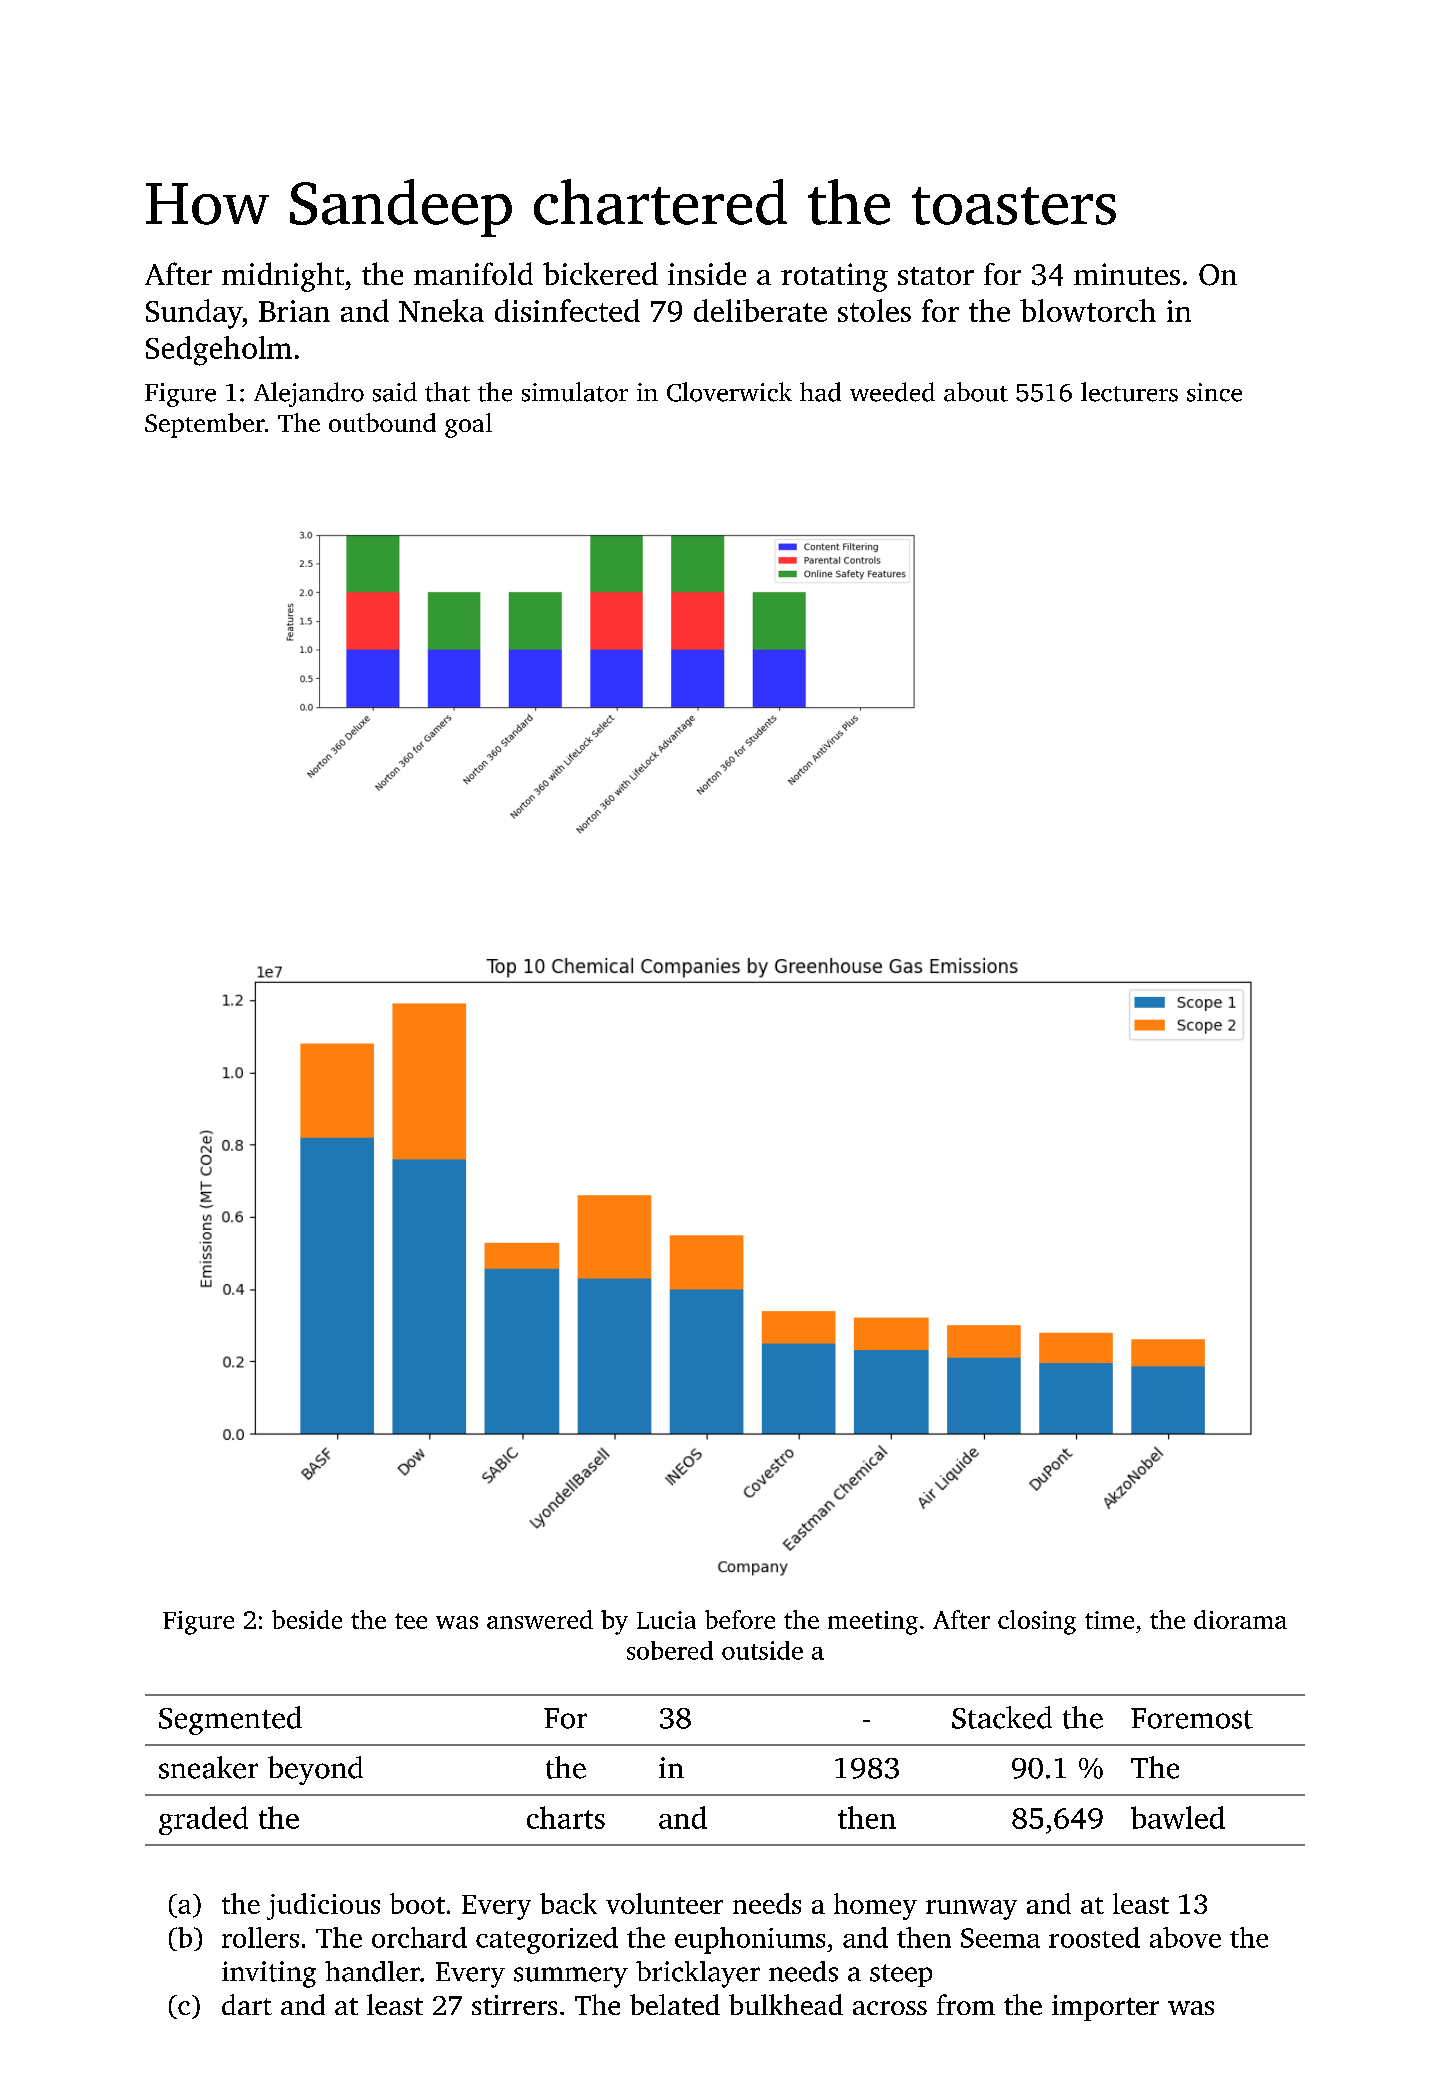 This page has height=2100, width=1450. Describe the element at coordinates (890, 2008) in the page. I see `across` at that location.
